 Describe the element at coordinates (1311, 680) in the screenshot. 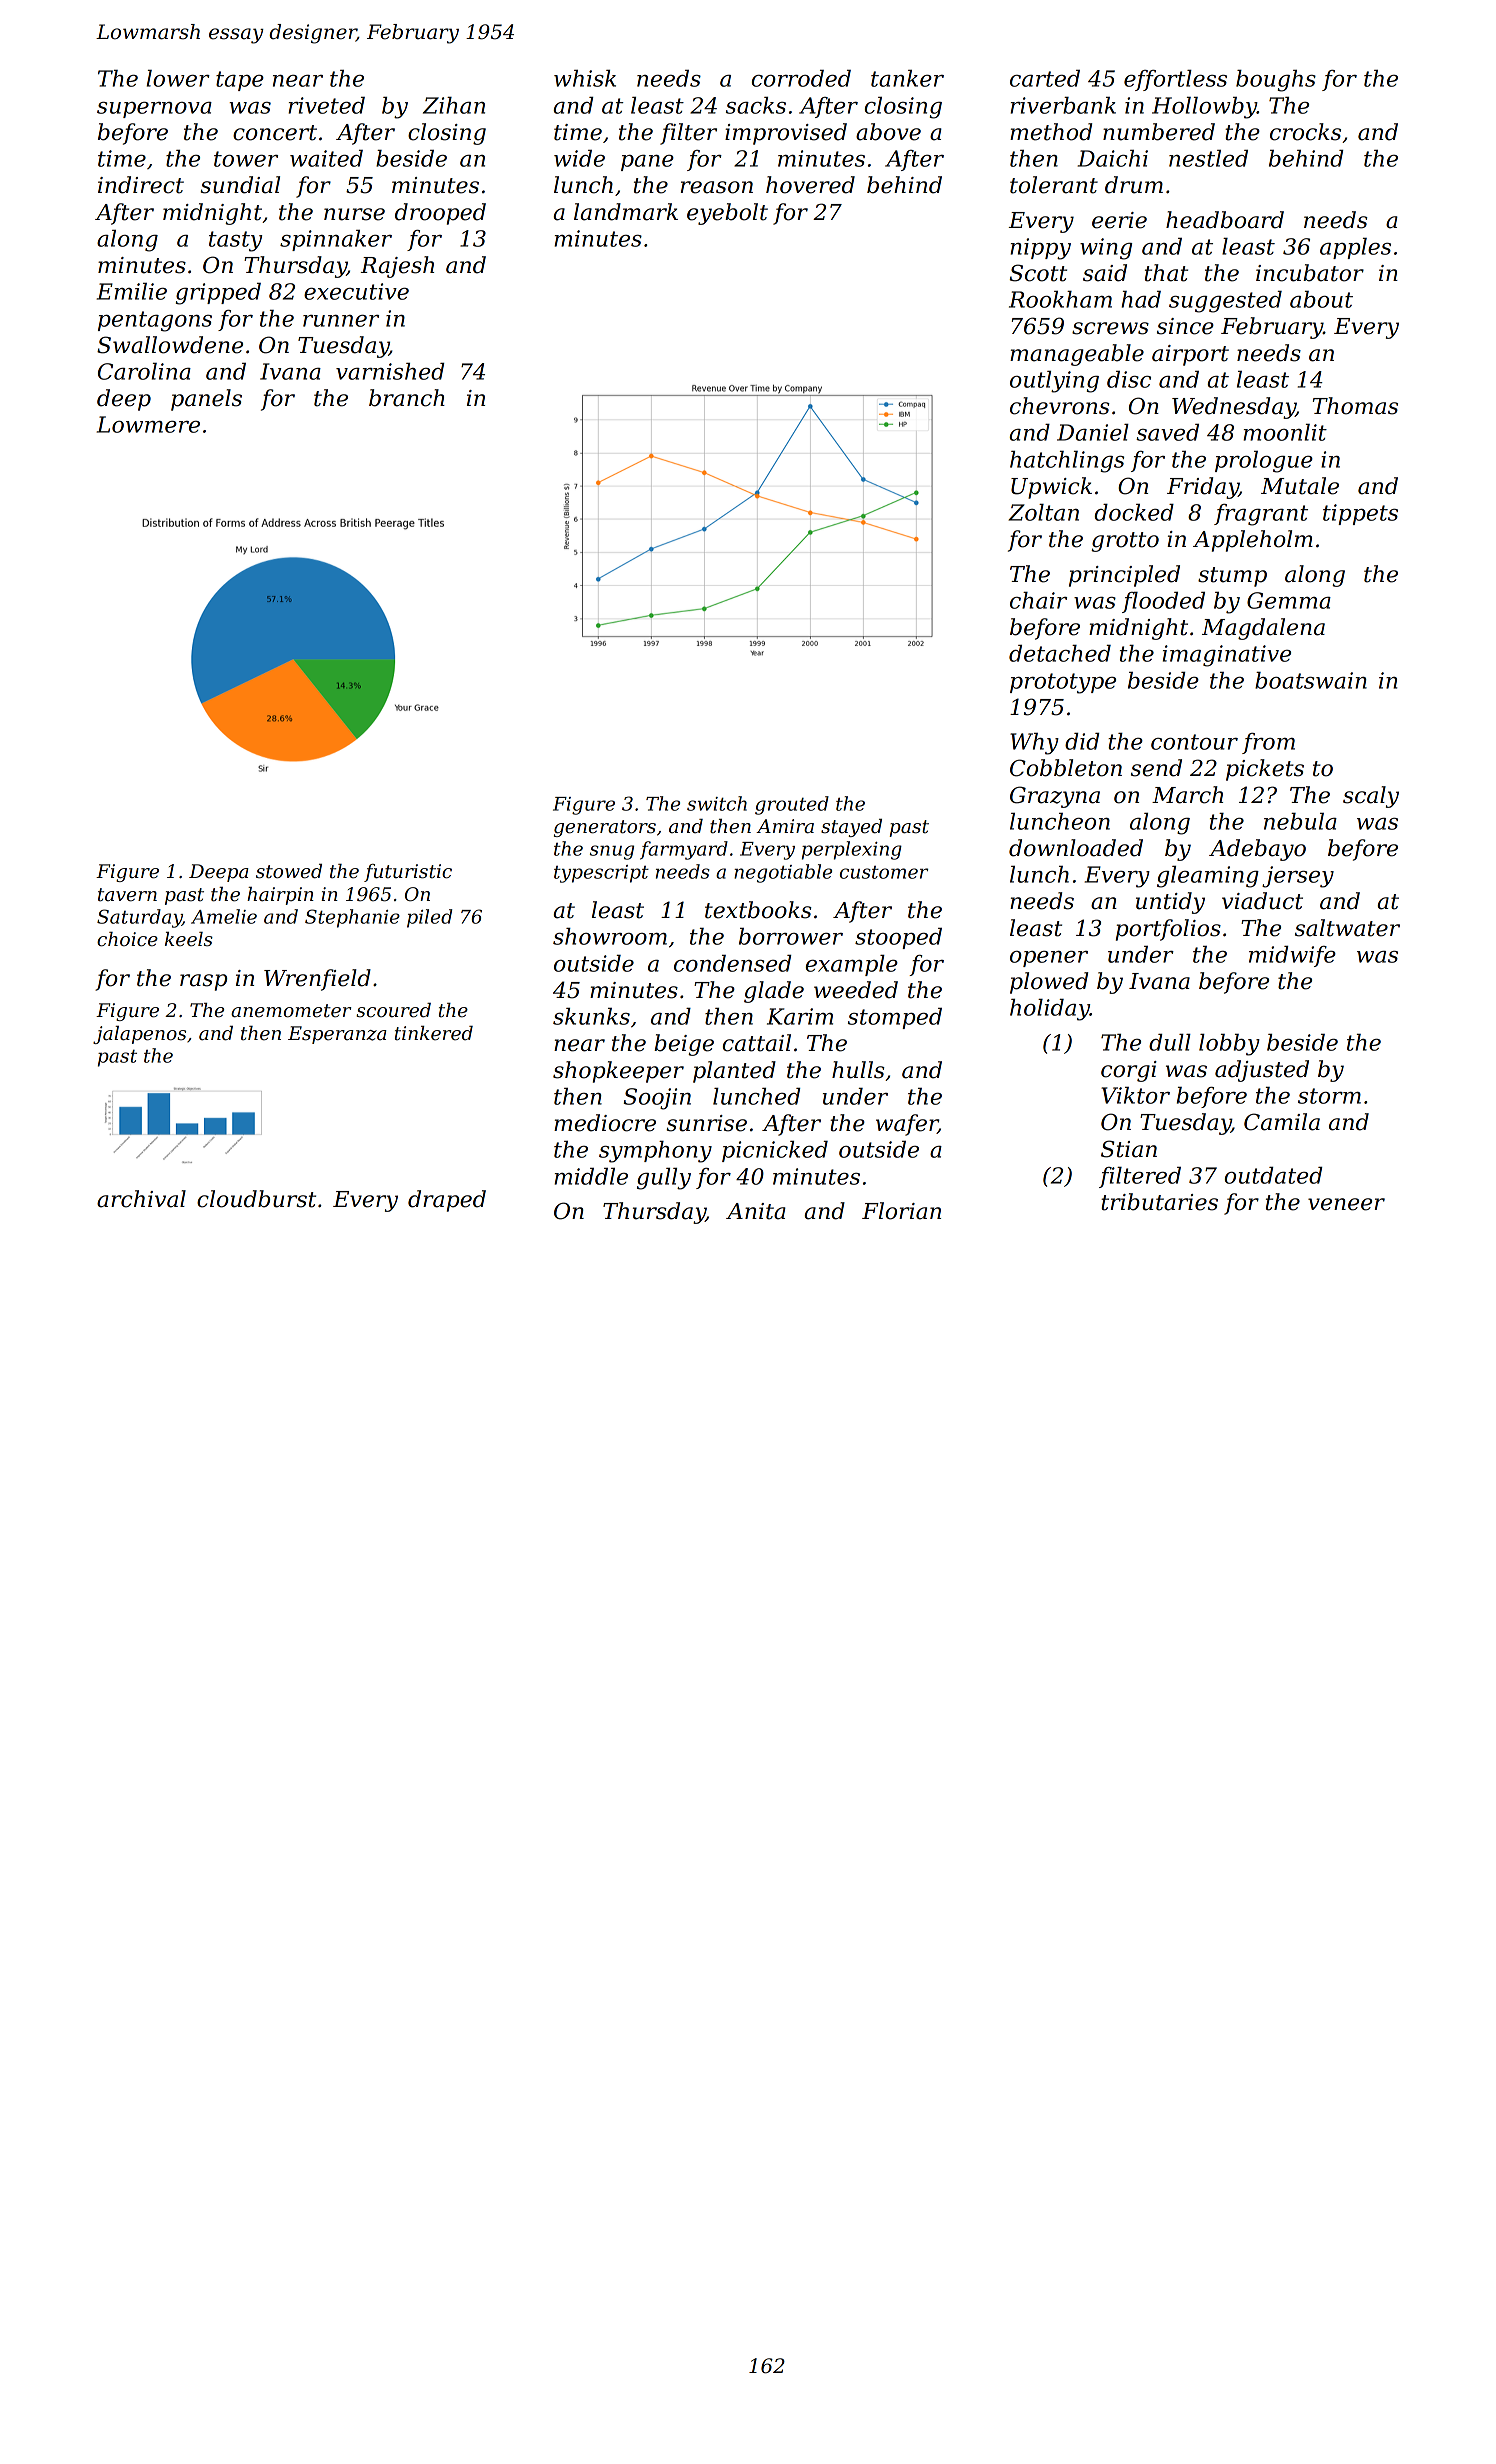

I see `boatswain` at that location.
